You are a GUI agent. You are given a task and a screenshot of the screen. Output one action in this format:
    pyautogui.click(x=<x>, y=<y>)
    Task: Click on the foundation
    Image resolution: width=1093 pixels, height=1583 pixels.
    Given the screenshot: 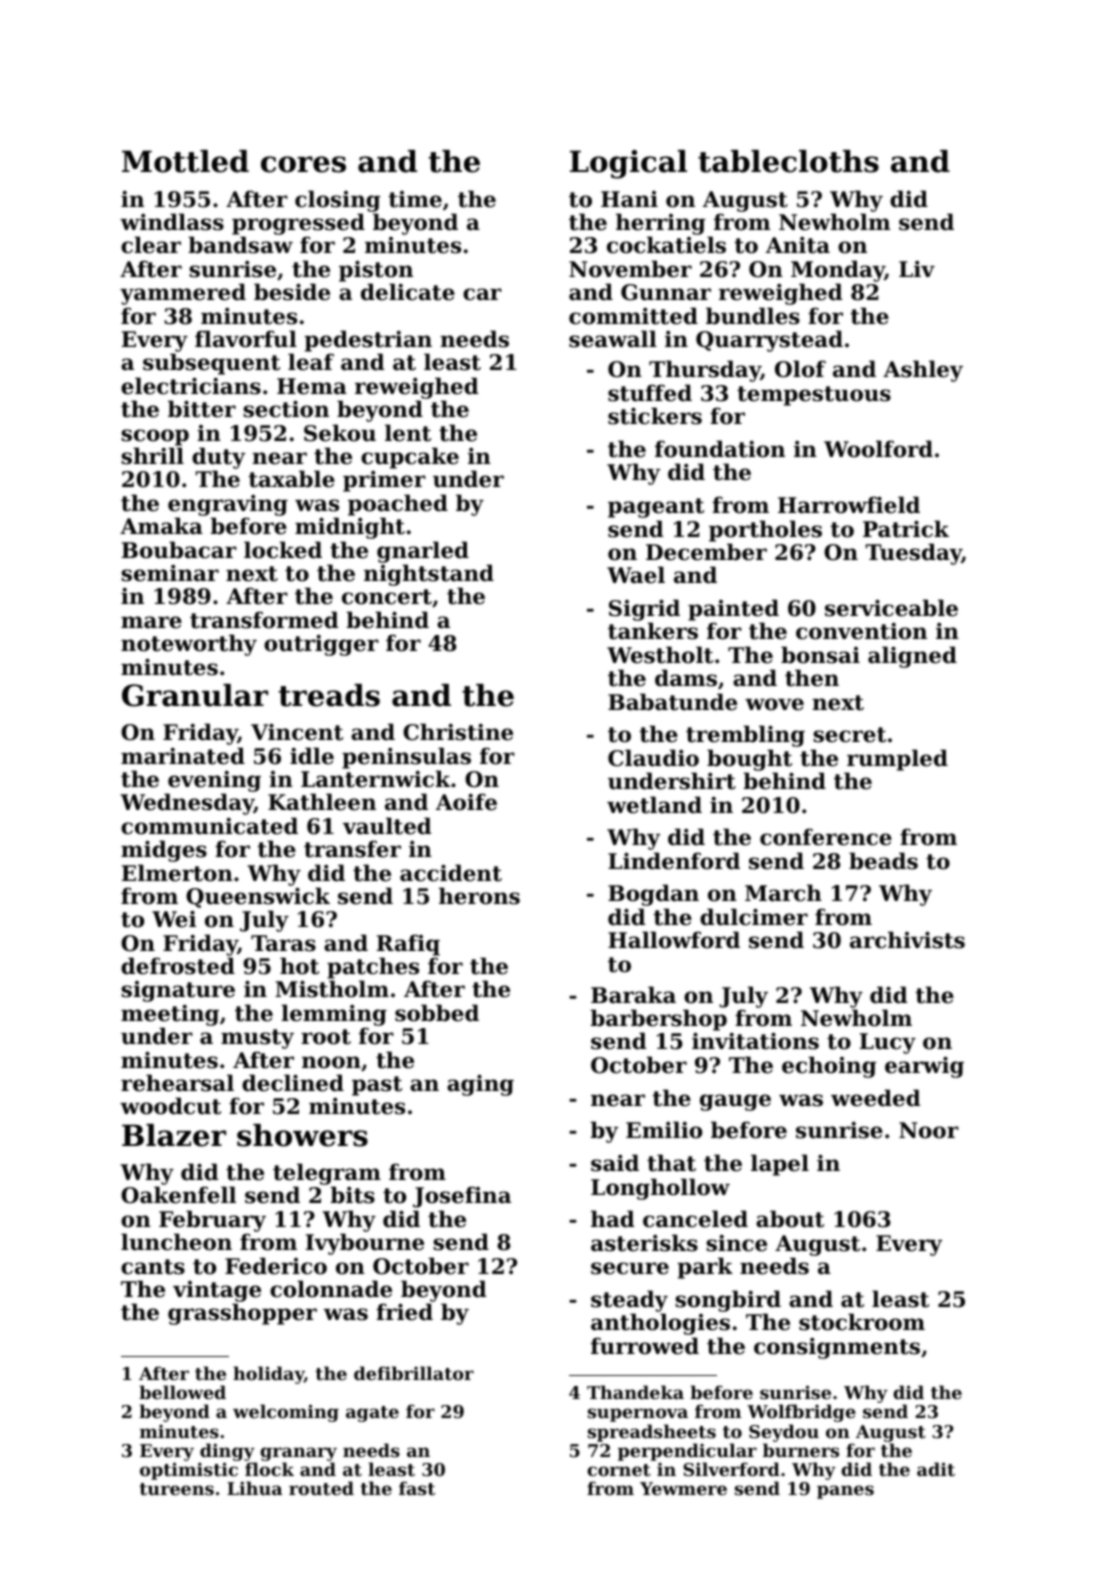 What is the action you would take?
    pyautogui.click(x=720, y=449)
